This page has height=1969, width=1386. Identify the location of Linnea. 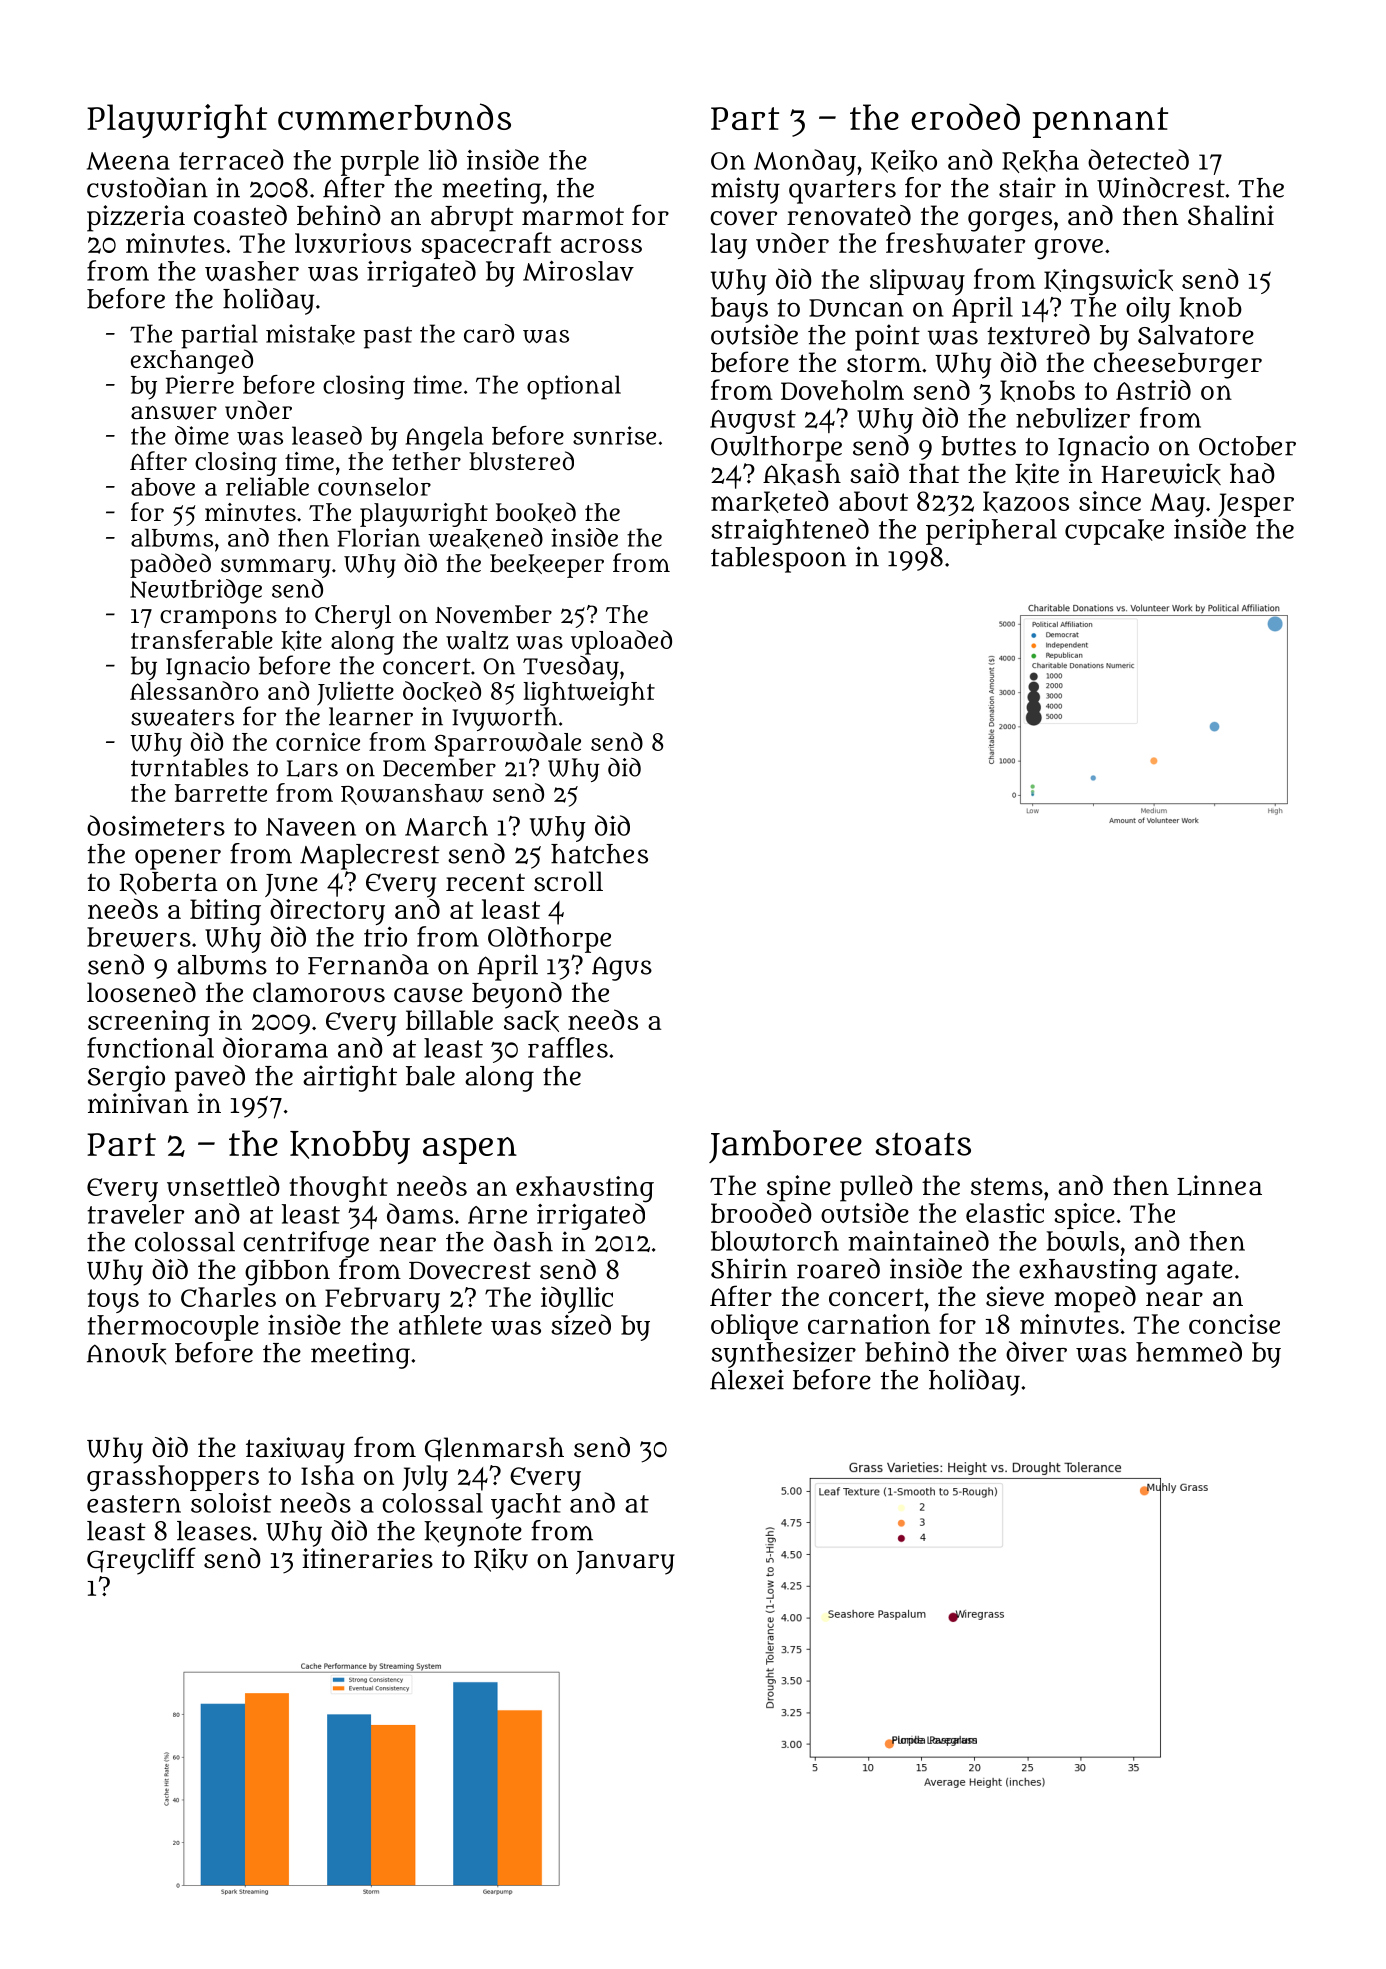
(1219, 1185).
